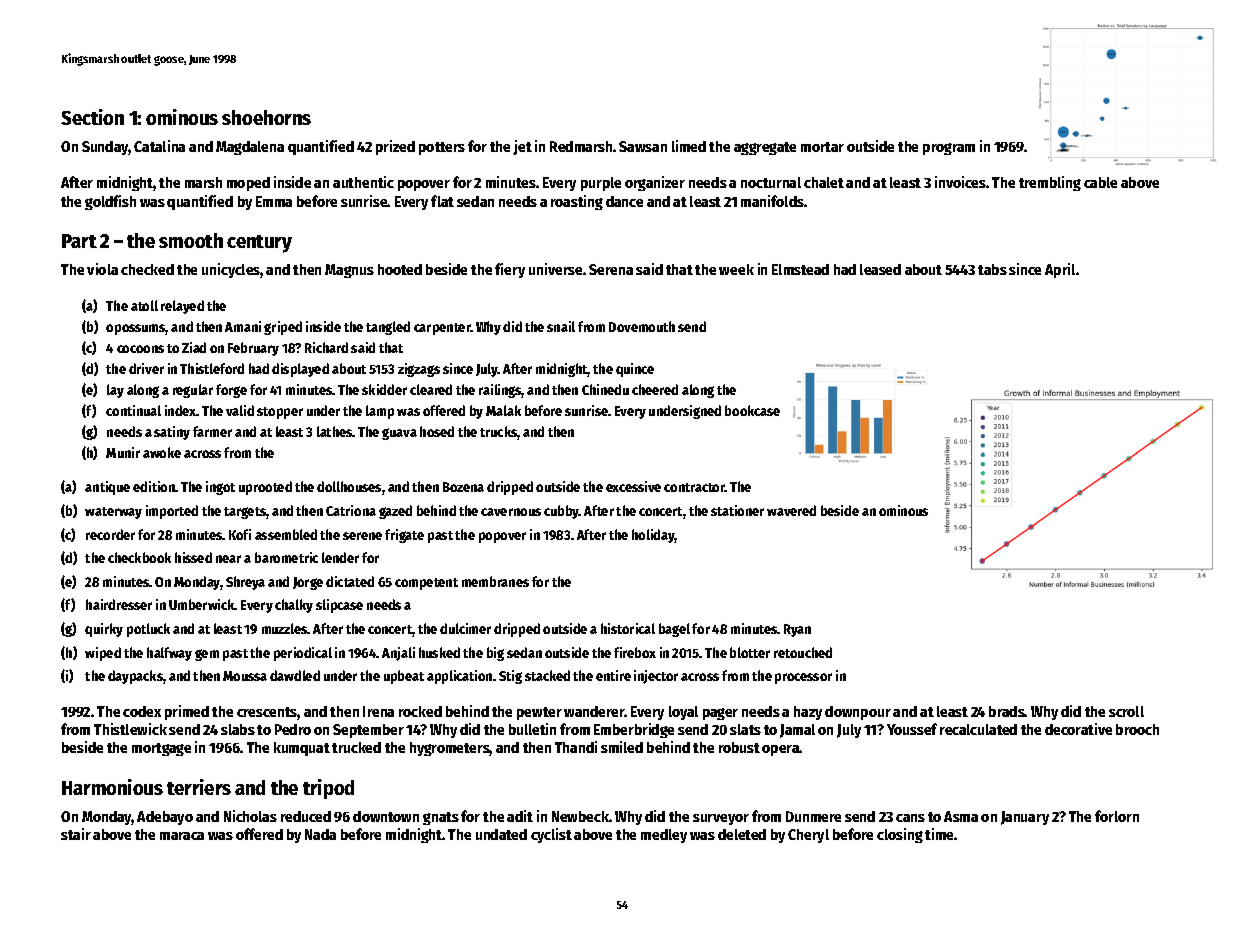  What do you see at coordinates (752, 410) in the screenshot?
I see `bookcase` at bounding box center [752, 410].
